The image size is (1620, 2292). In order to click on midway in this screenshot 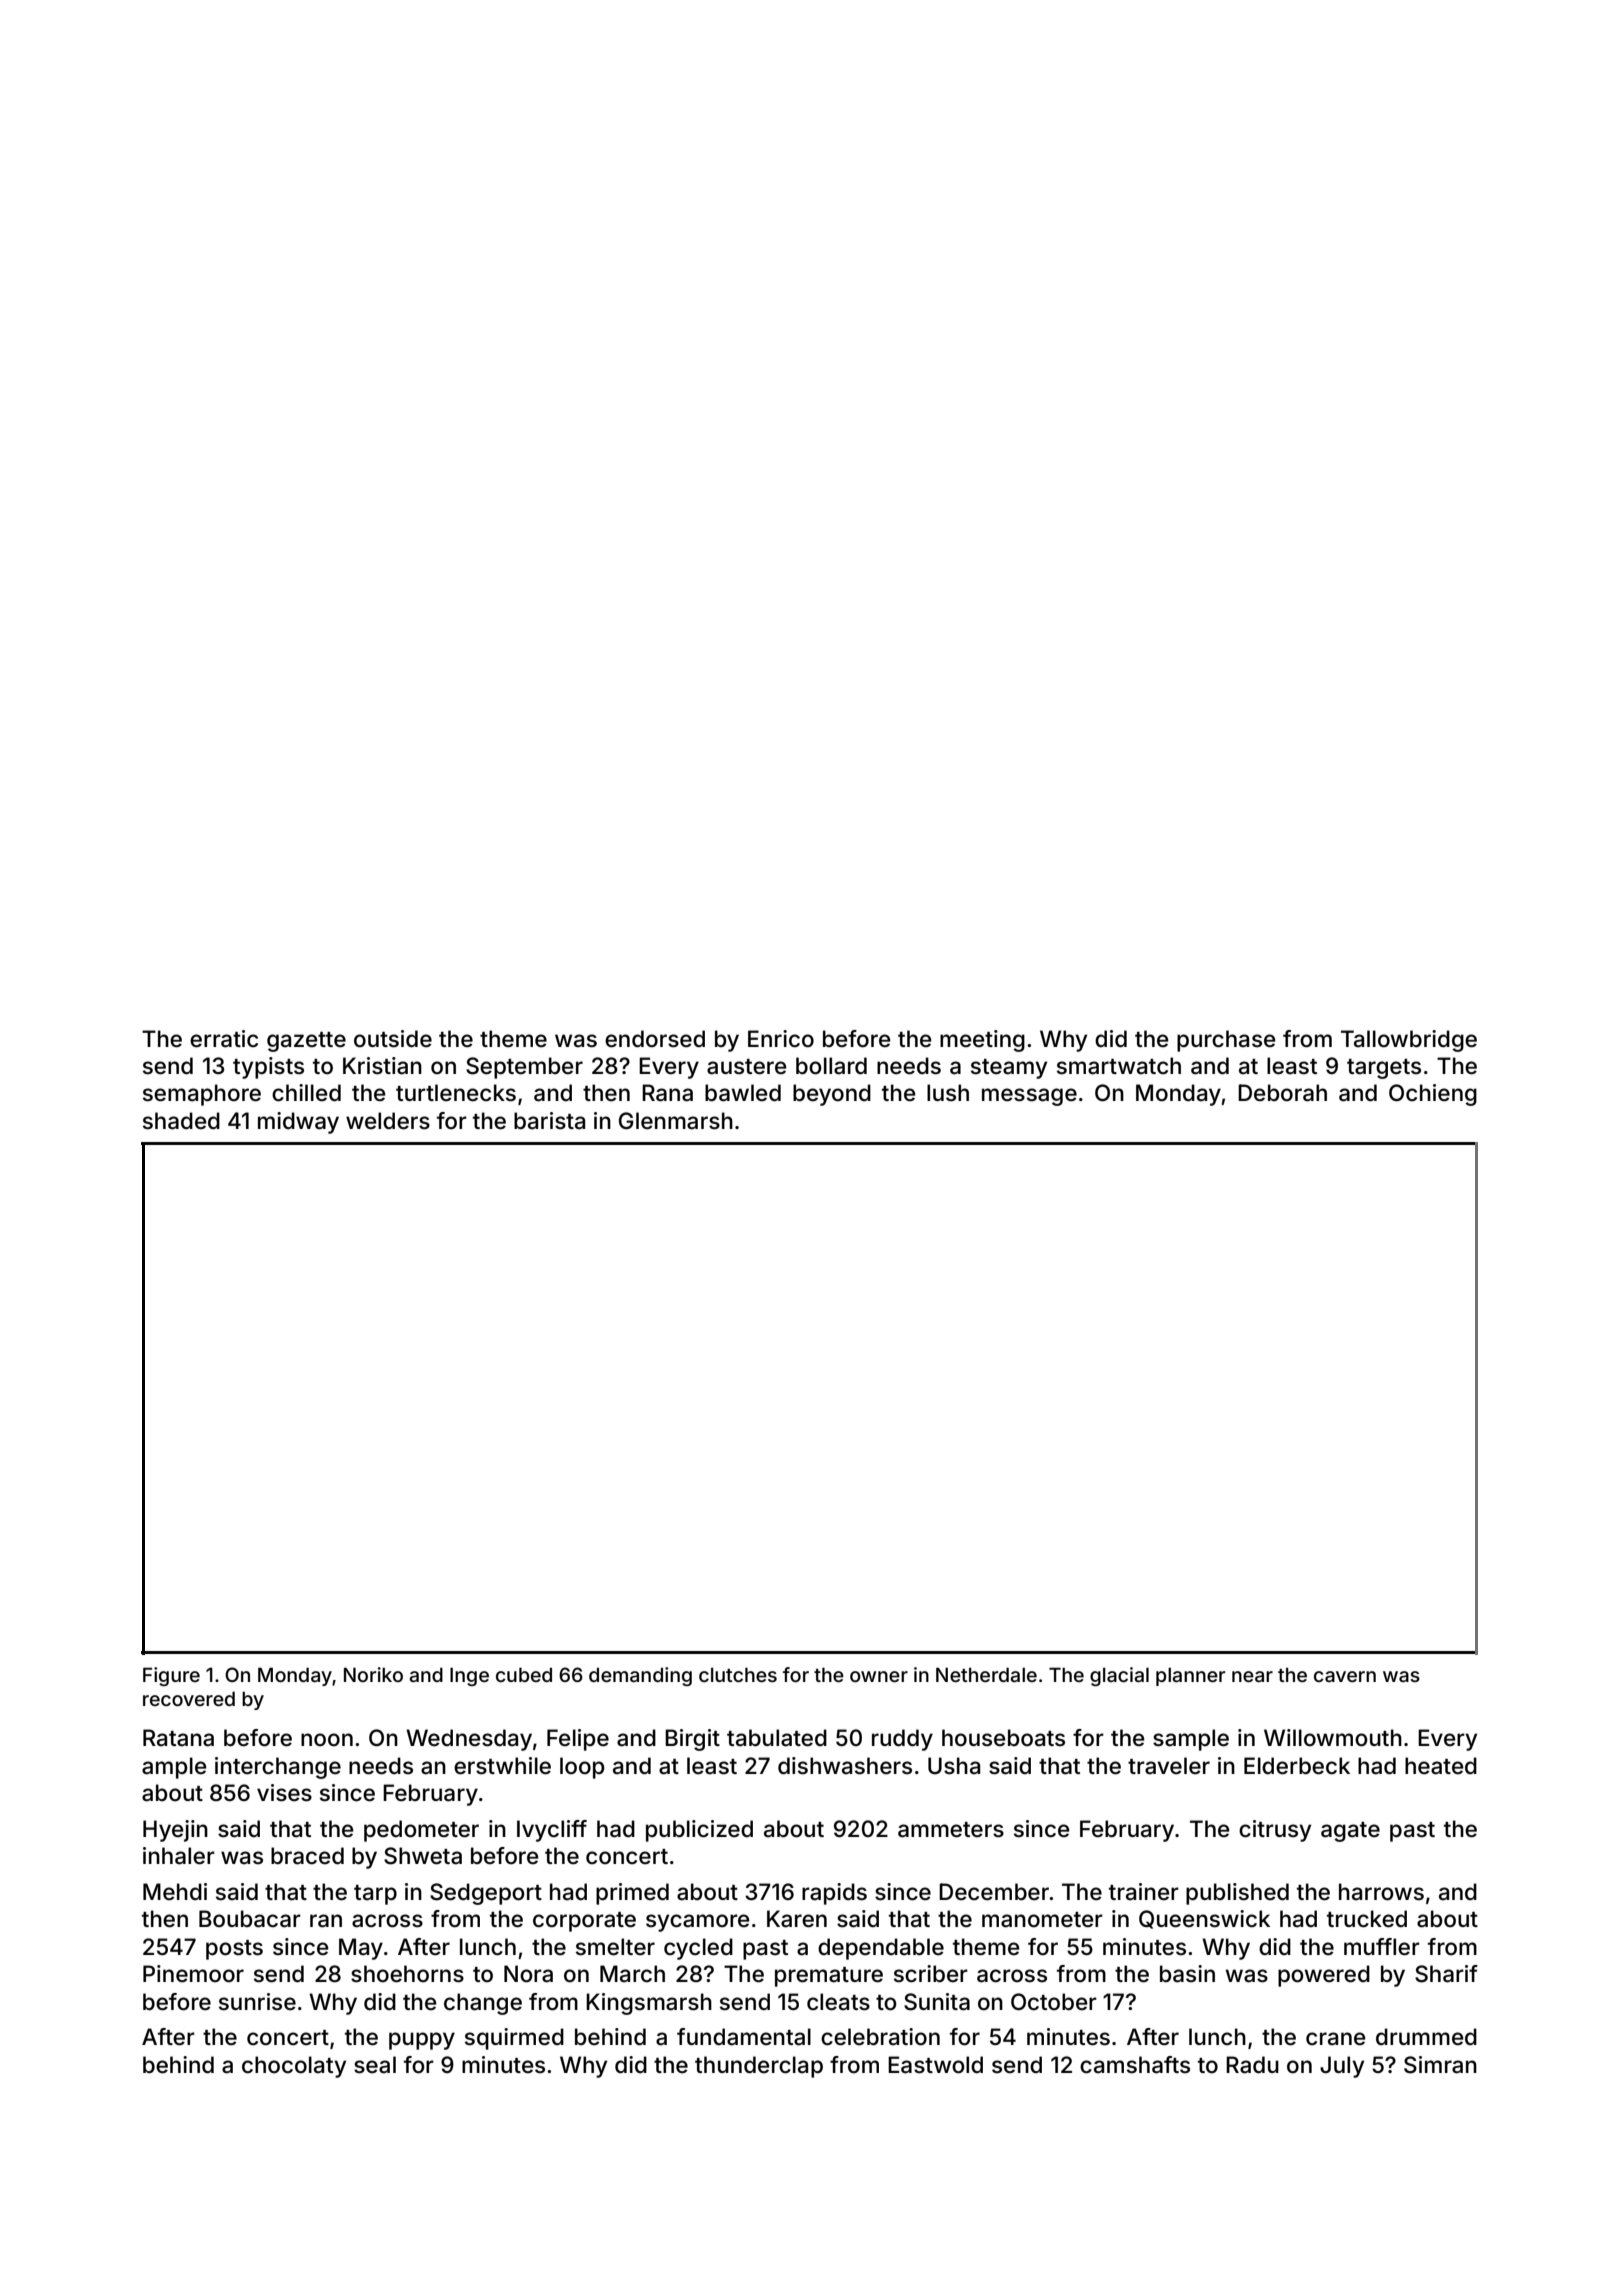, I will do `click(298, 1123)`.
